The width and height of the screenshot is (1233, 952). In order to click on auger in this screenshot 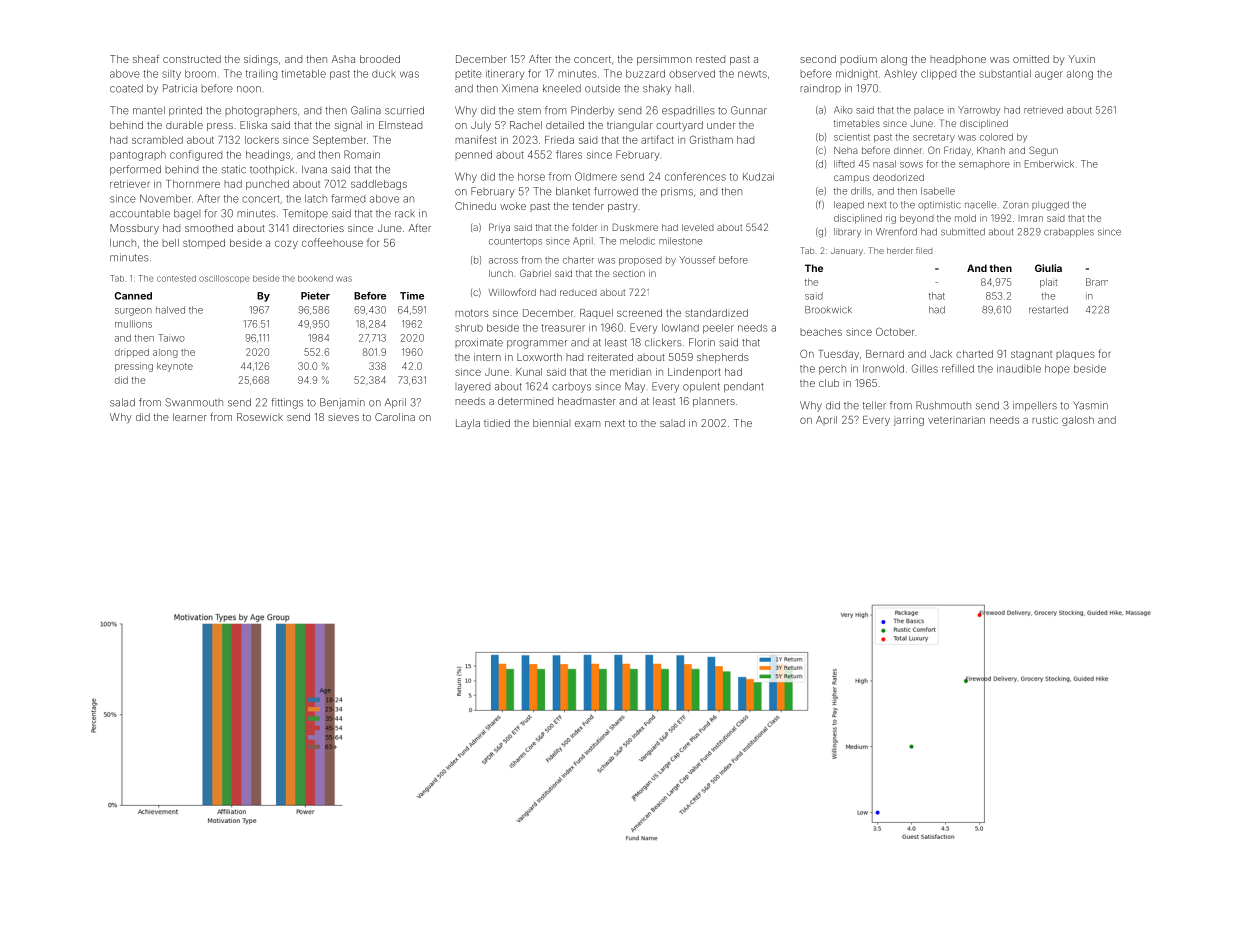, I will do `click(1049, 75)`.
